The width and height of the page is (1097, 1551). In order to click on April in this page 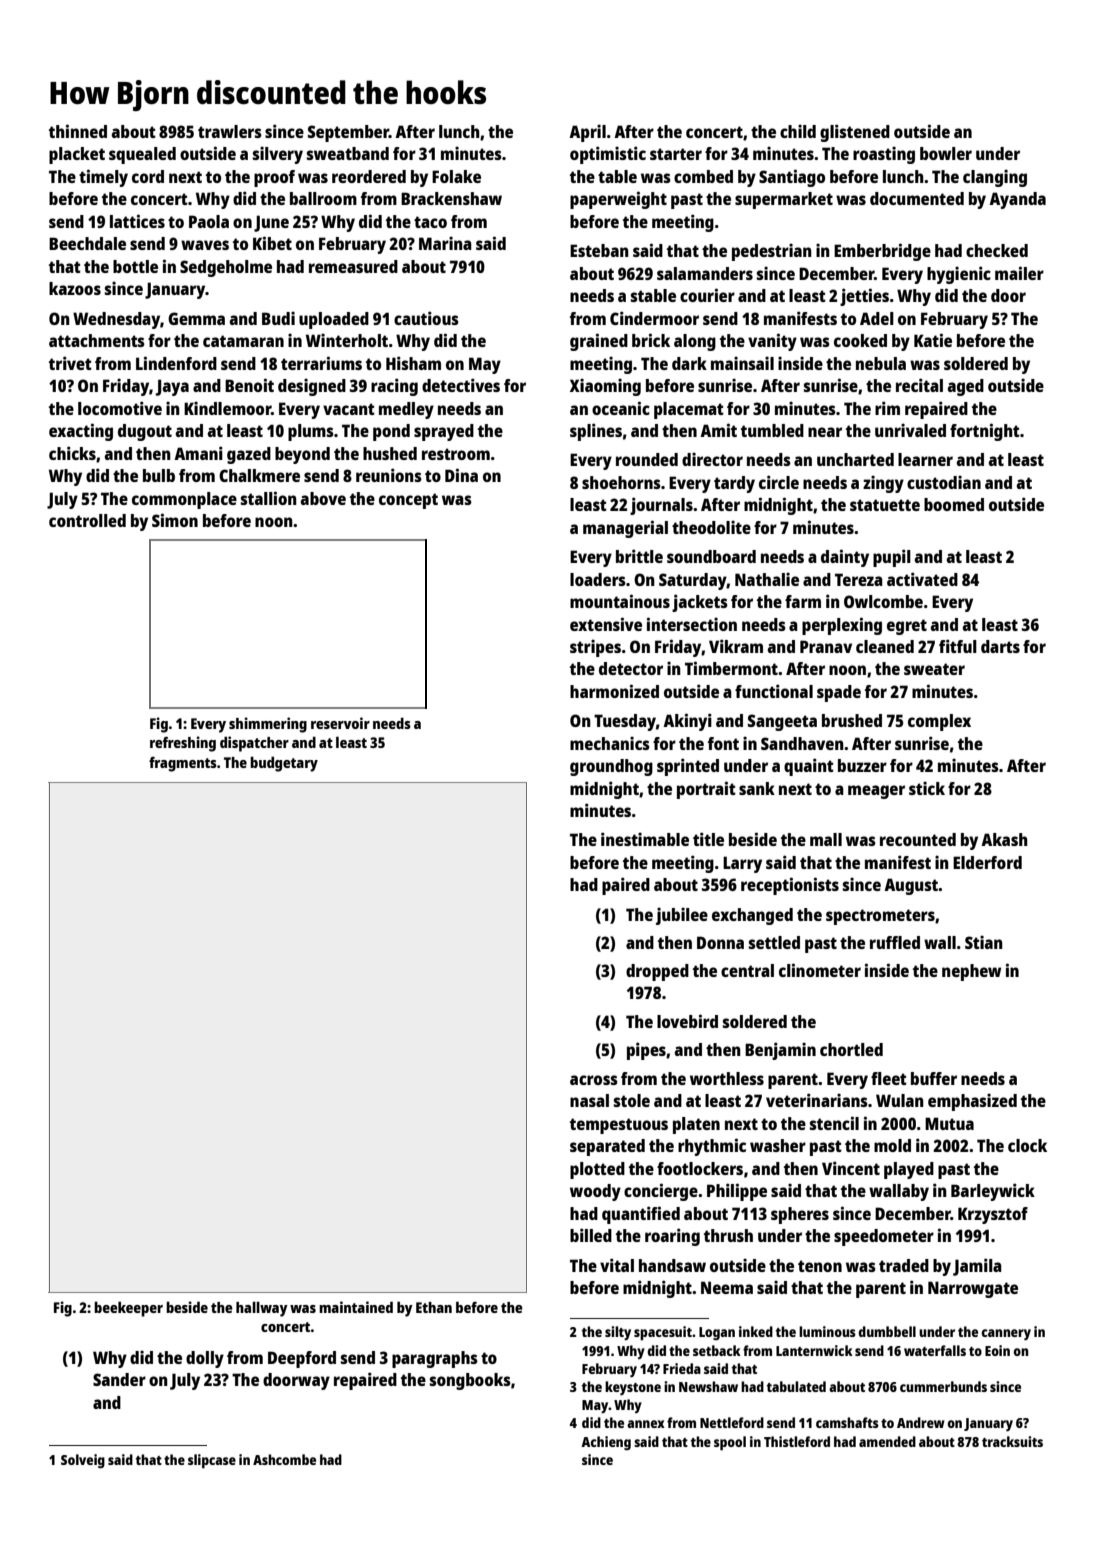, I will do `click(587, 133)`.
